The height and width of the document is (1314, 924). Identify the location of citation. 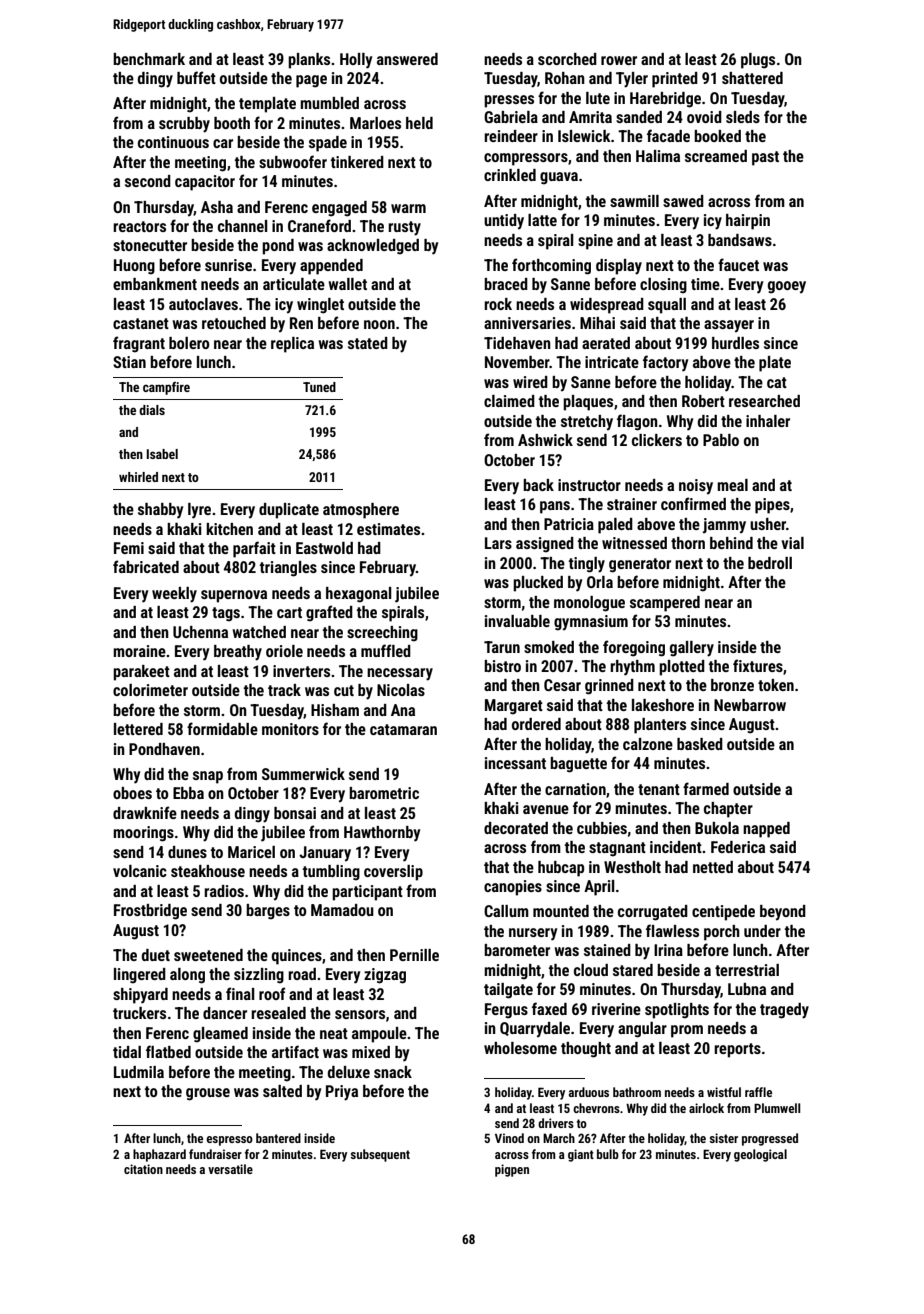
(143, 1169).
